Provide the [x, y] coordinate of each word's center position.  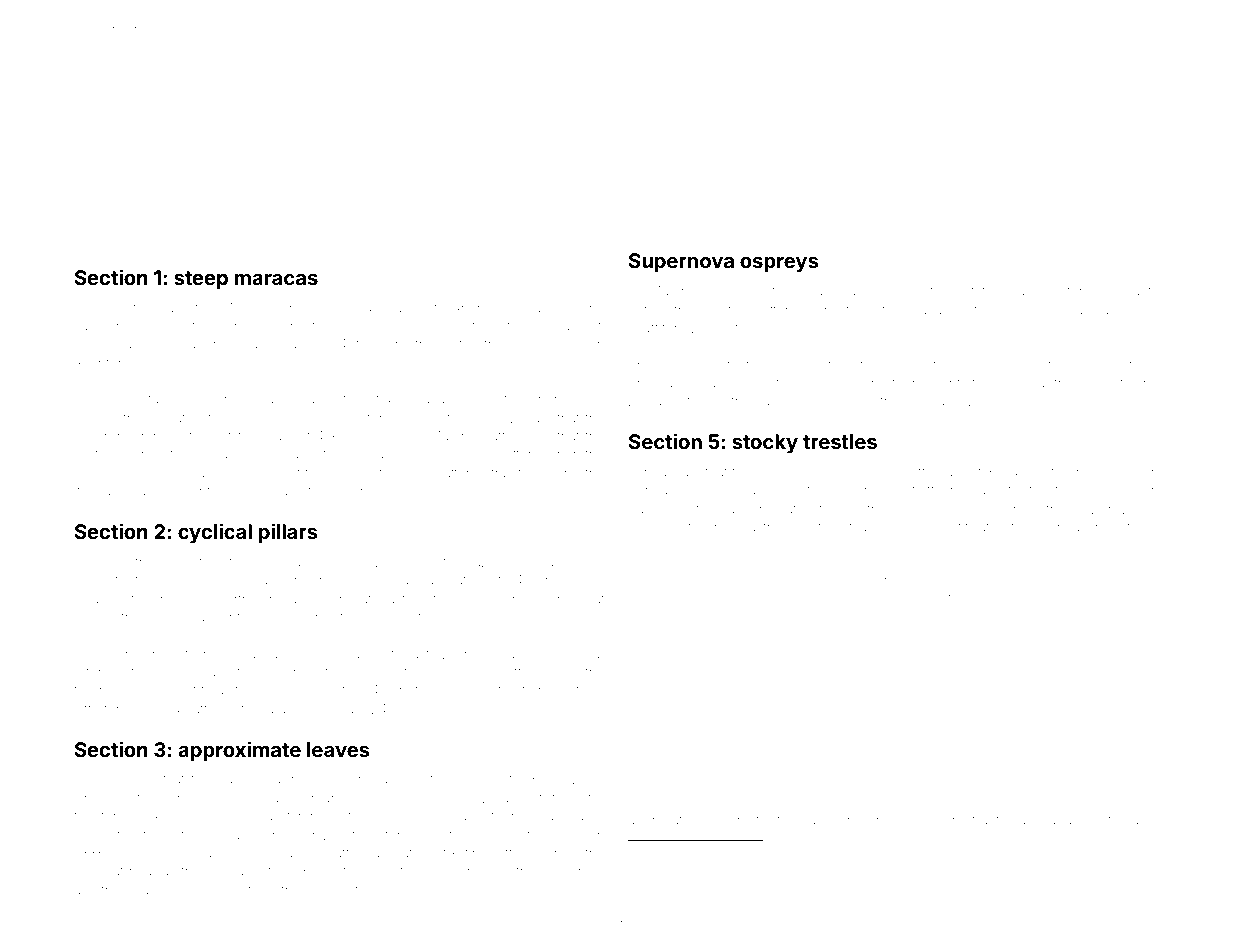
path [1124, 879]
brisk [320, 890]
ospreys [779, 264]
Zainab [649, 401]
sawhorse [104, 327]
